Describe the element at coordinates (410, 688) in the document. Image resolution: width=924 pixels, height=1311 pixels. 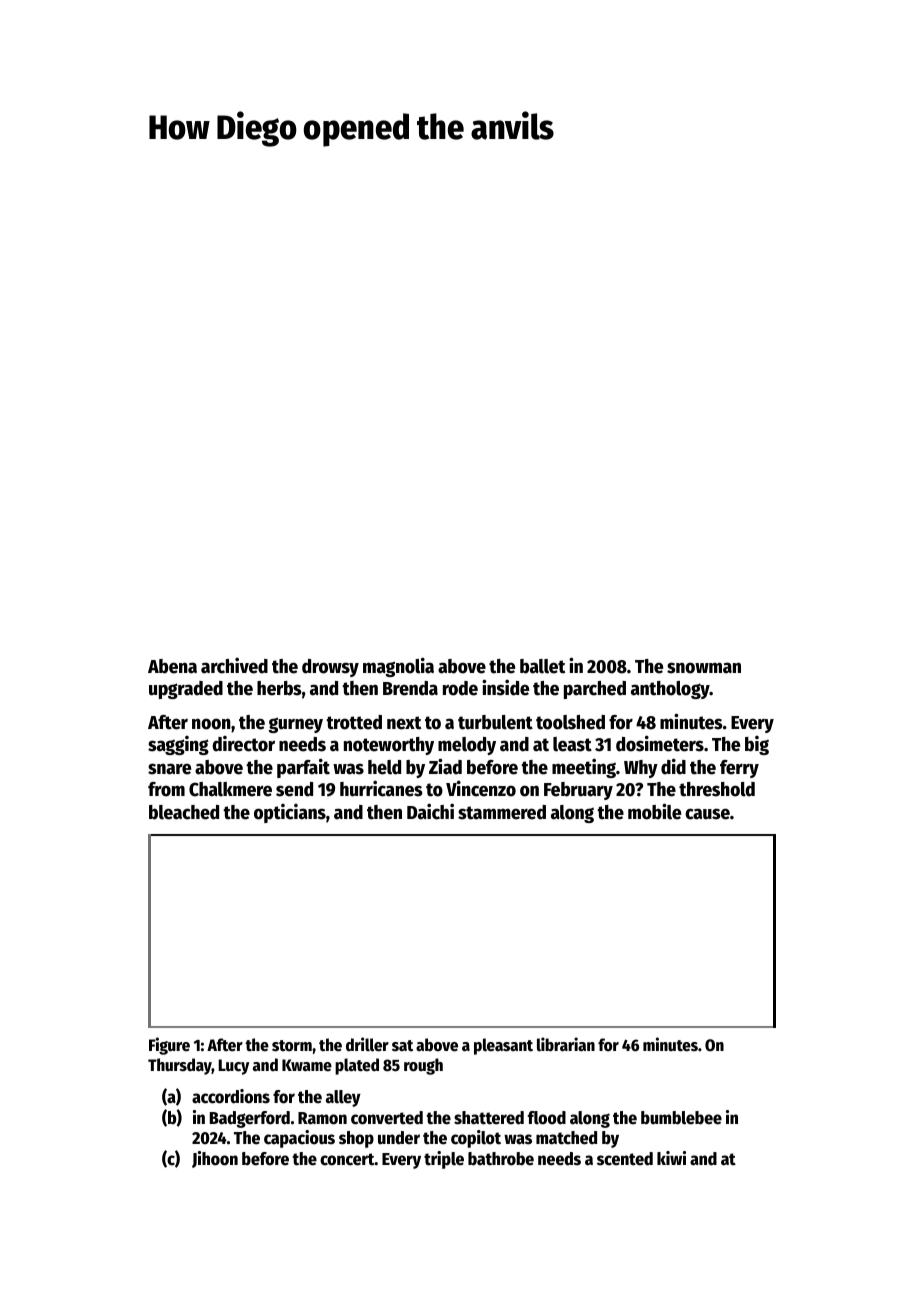
I see `Brenda` at that location.
